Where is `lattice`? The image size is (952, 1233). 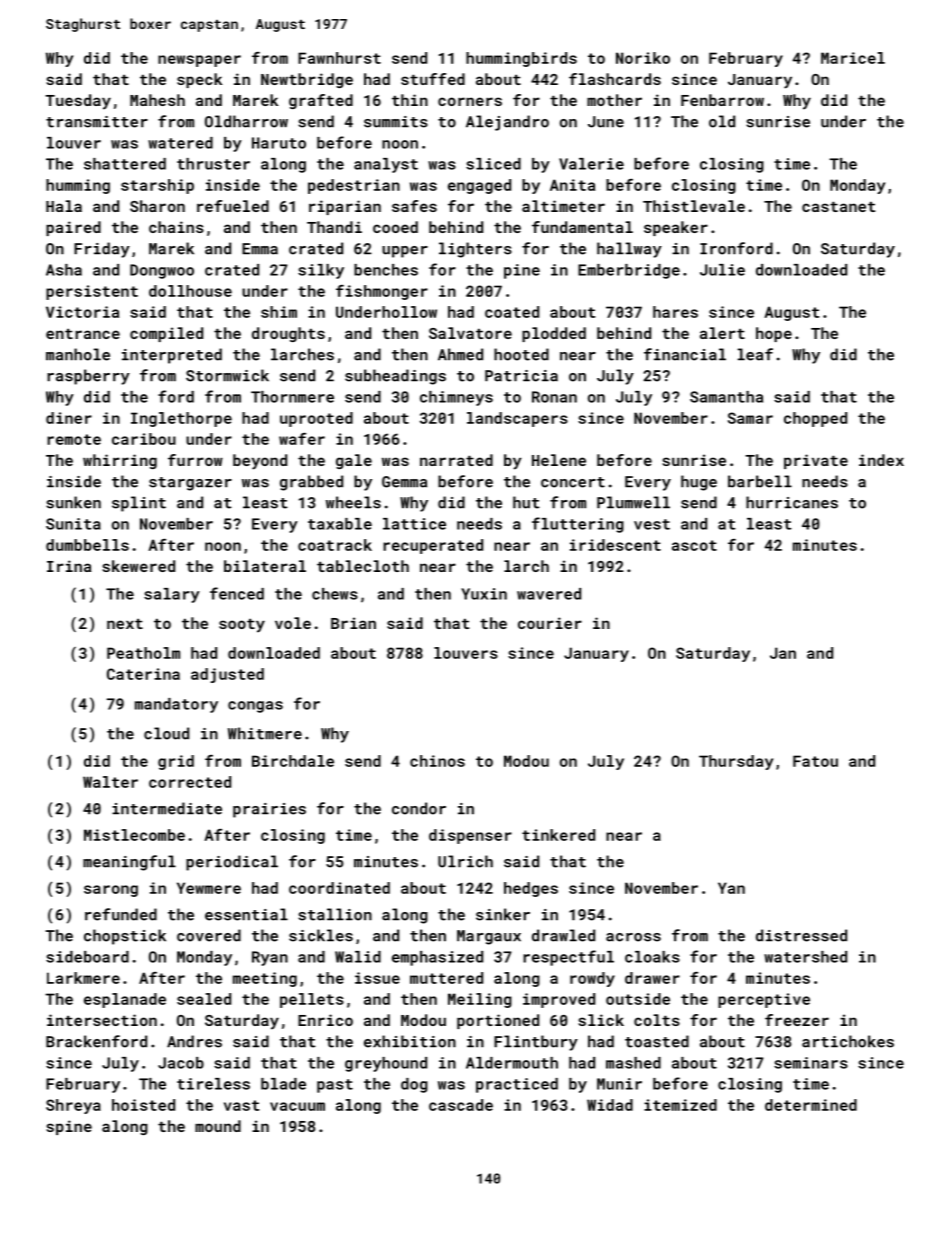
lattice is located at coordinates (414, 524).
